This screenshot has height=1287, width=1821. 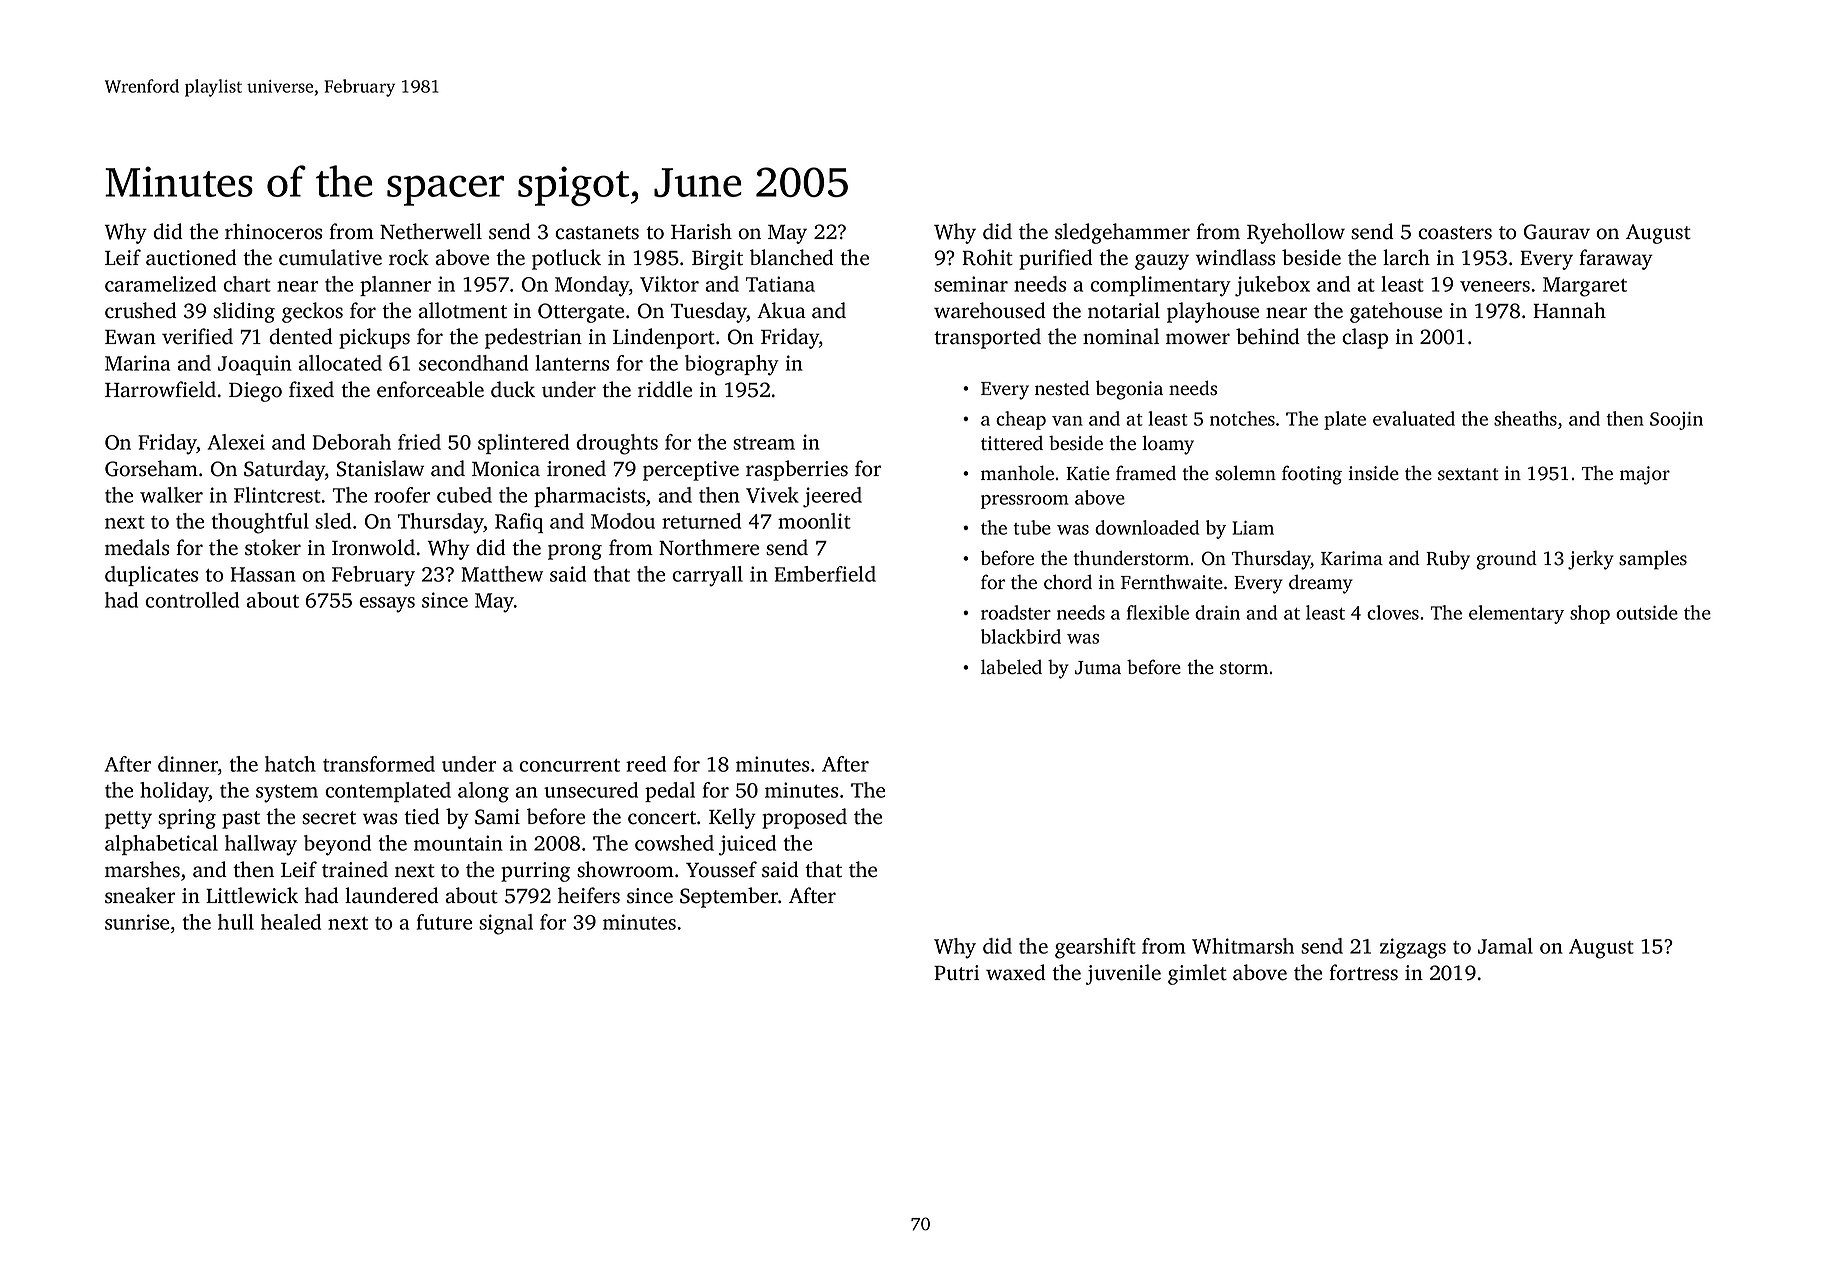 What do you see at coordinates (956, 973) in the screenshot?
I see `Putri` at bounding box center [956, 973].
